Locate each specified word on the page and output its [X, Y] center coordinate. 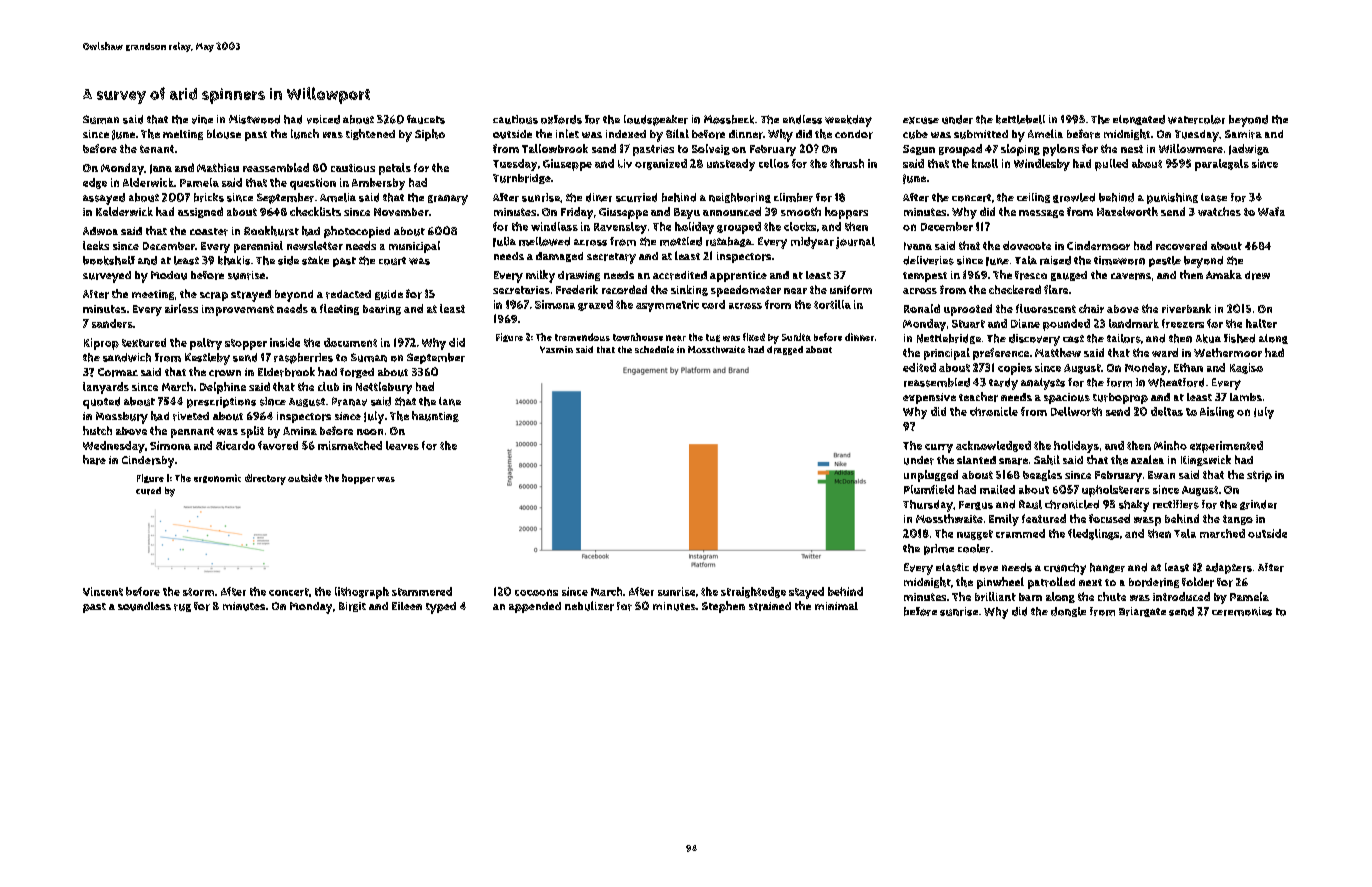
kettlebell [1020, 119]
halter [1261, 323]
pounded [1066, 325]
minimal [836, 606]
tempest [925, 277]
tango [1238, 520]
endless [802, 119]
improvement [238, 310]
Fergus [976, 505]
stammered [422, 591]
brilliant [995, 596]
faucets [426, 119]
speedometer [746, 291]
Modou [169, 275]
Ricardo [235, 445]
